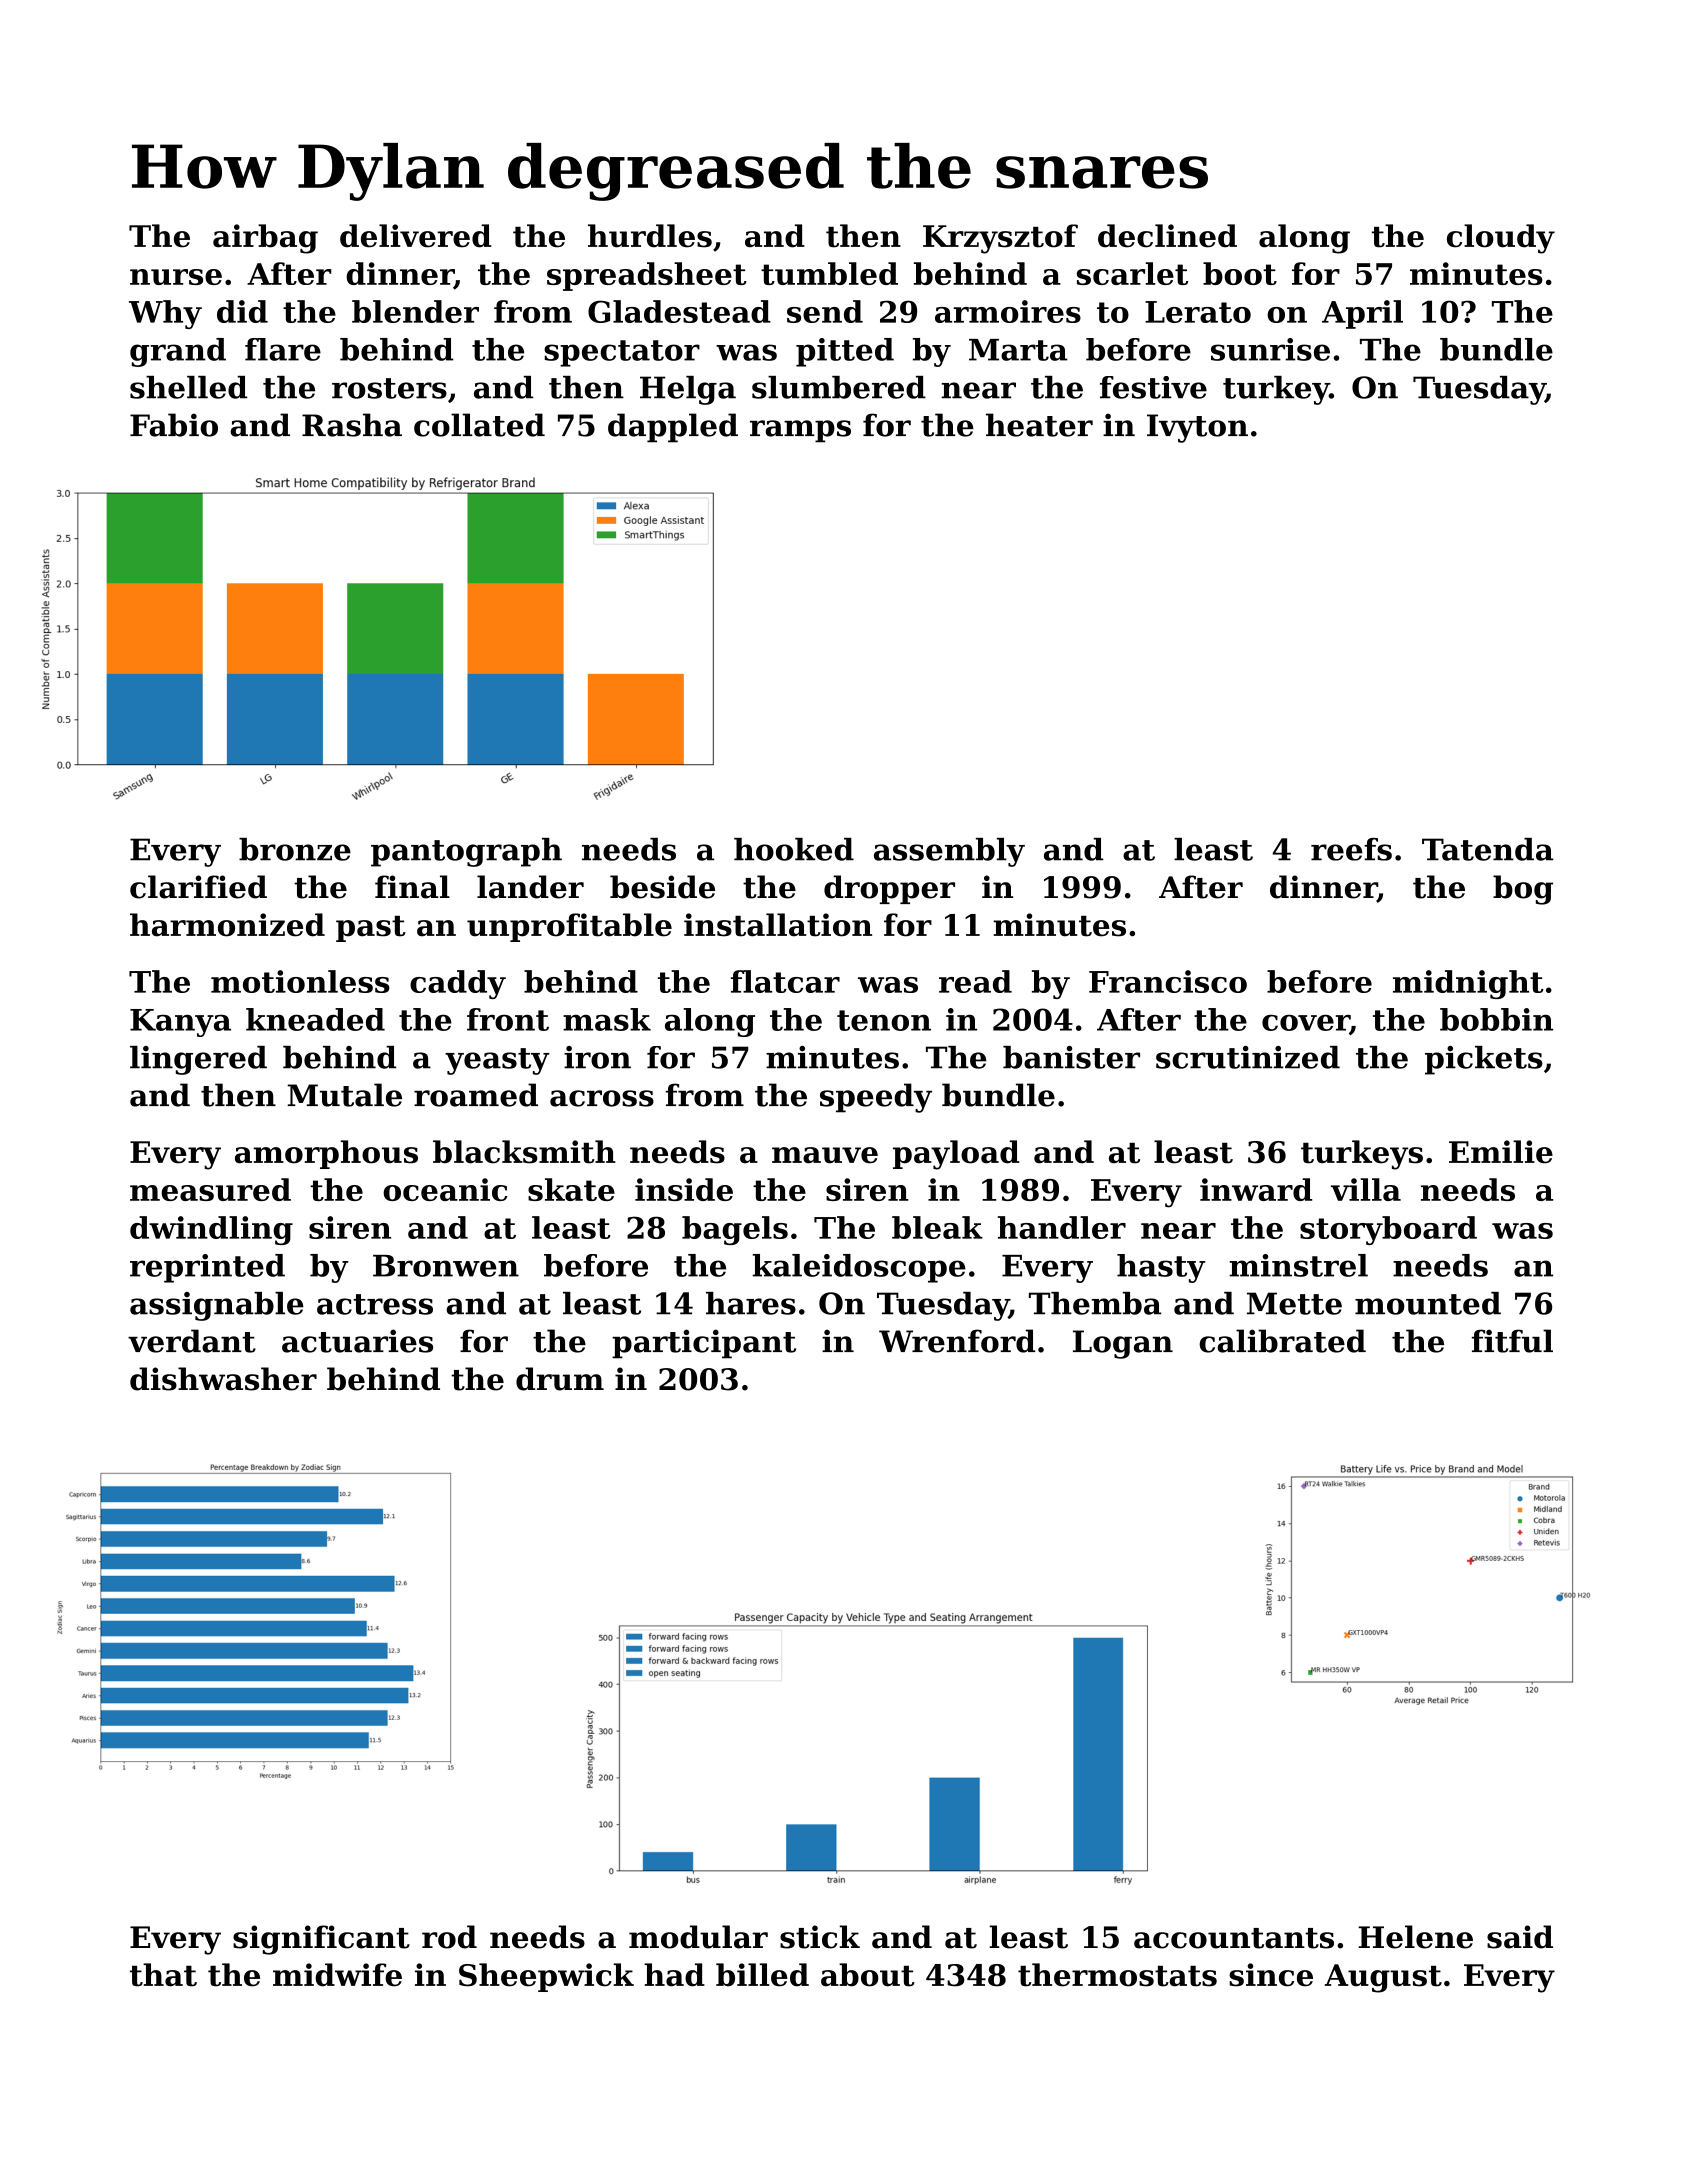  Describe the element at coordinates (1039, 425) in the image. I see `heater` at that location.
